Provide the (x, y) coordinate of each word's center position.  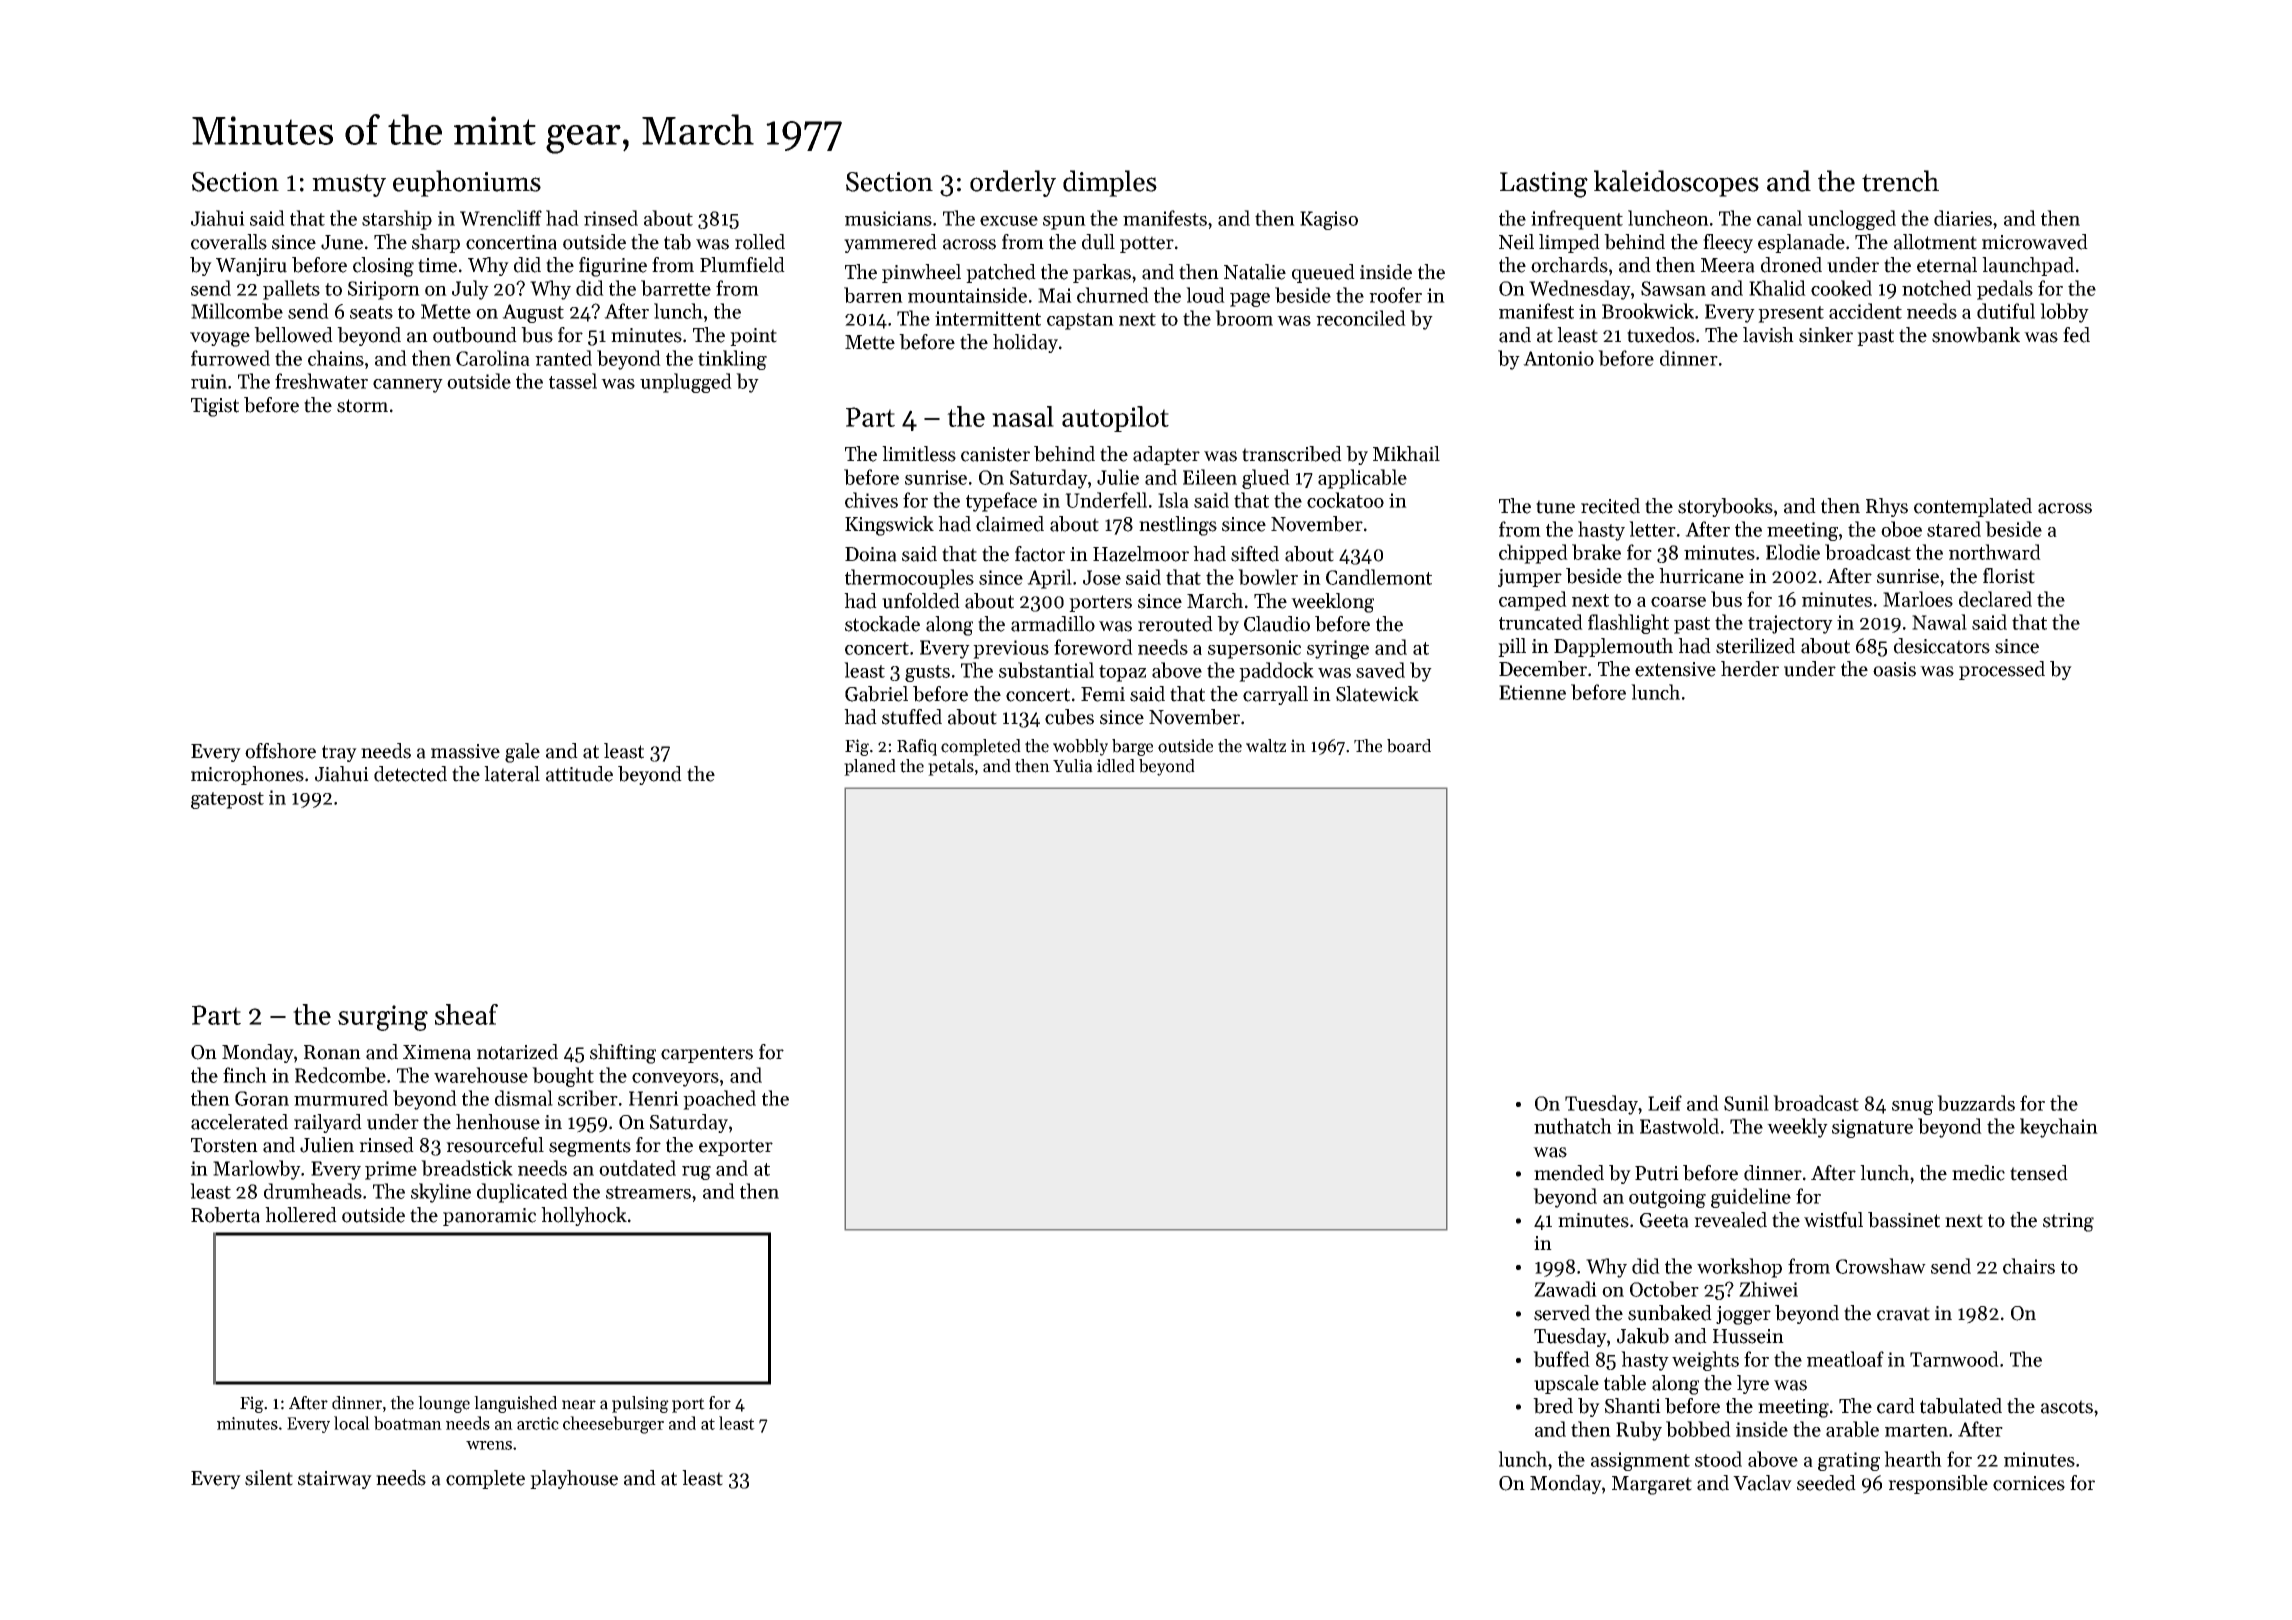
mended (1569, 1173)
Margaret (1652, 1485)
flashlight (1628, 624)
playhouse (574, 1479)
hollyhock (584, 1216)
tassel (573, 381)
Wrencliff (501, 218)
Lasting (1544, 185)
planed (870, 767)
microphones (247, 775)
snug (1912, 1108)
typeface (1001, 502)
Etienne (1532, 692)
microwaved (2035, 242)
